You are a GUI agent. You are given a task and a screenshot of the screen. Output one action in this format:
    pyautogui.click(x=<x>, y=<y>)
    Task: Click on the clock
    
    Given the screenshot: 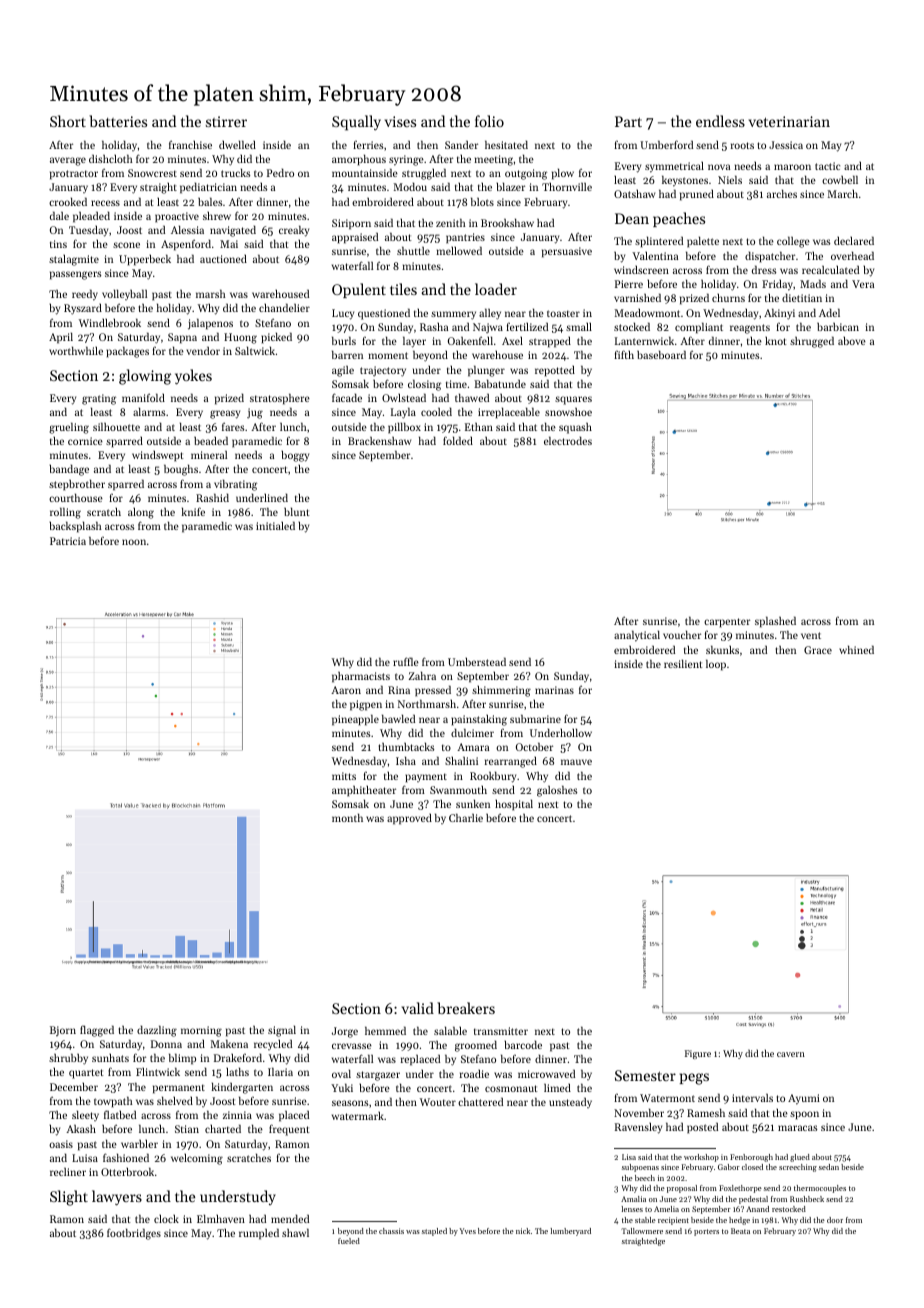 What is the action you would take?
    pyautogui.click(x=166, y=1218)
